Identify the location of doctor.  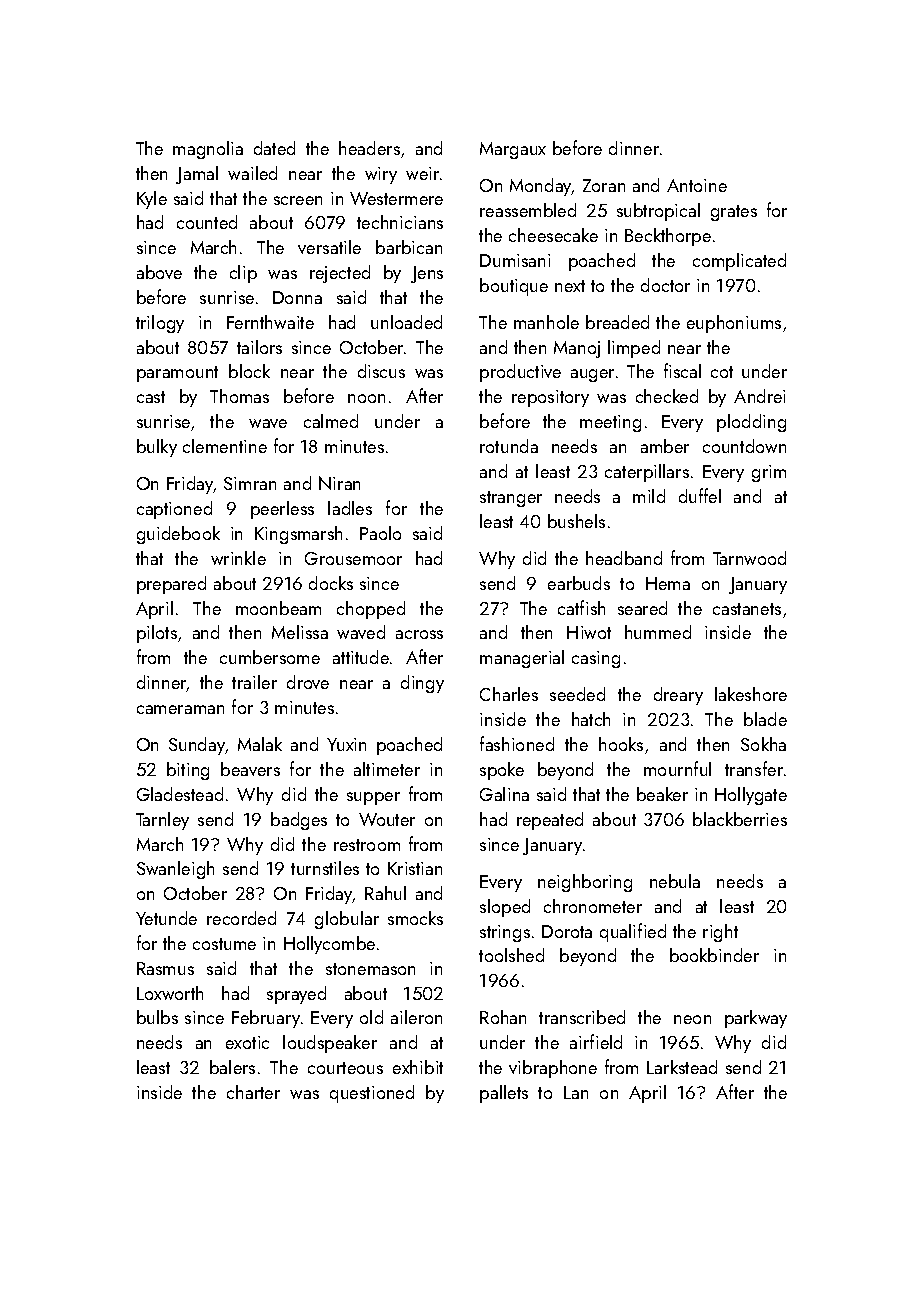
(665, 285).
